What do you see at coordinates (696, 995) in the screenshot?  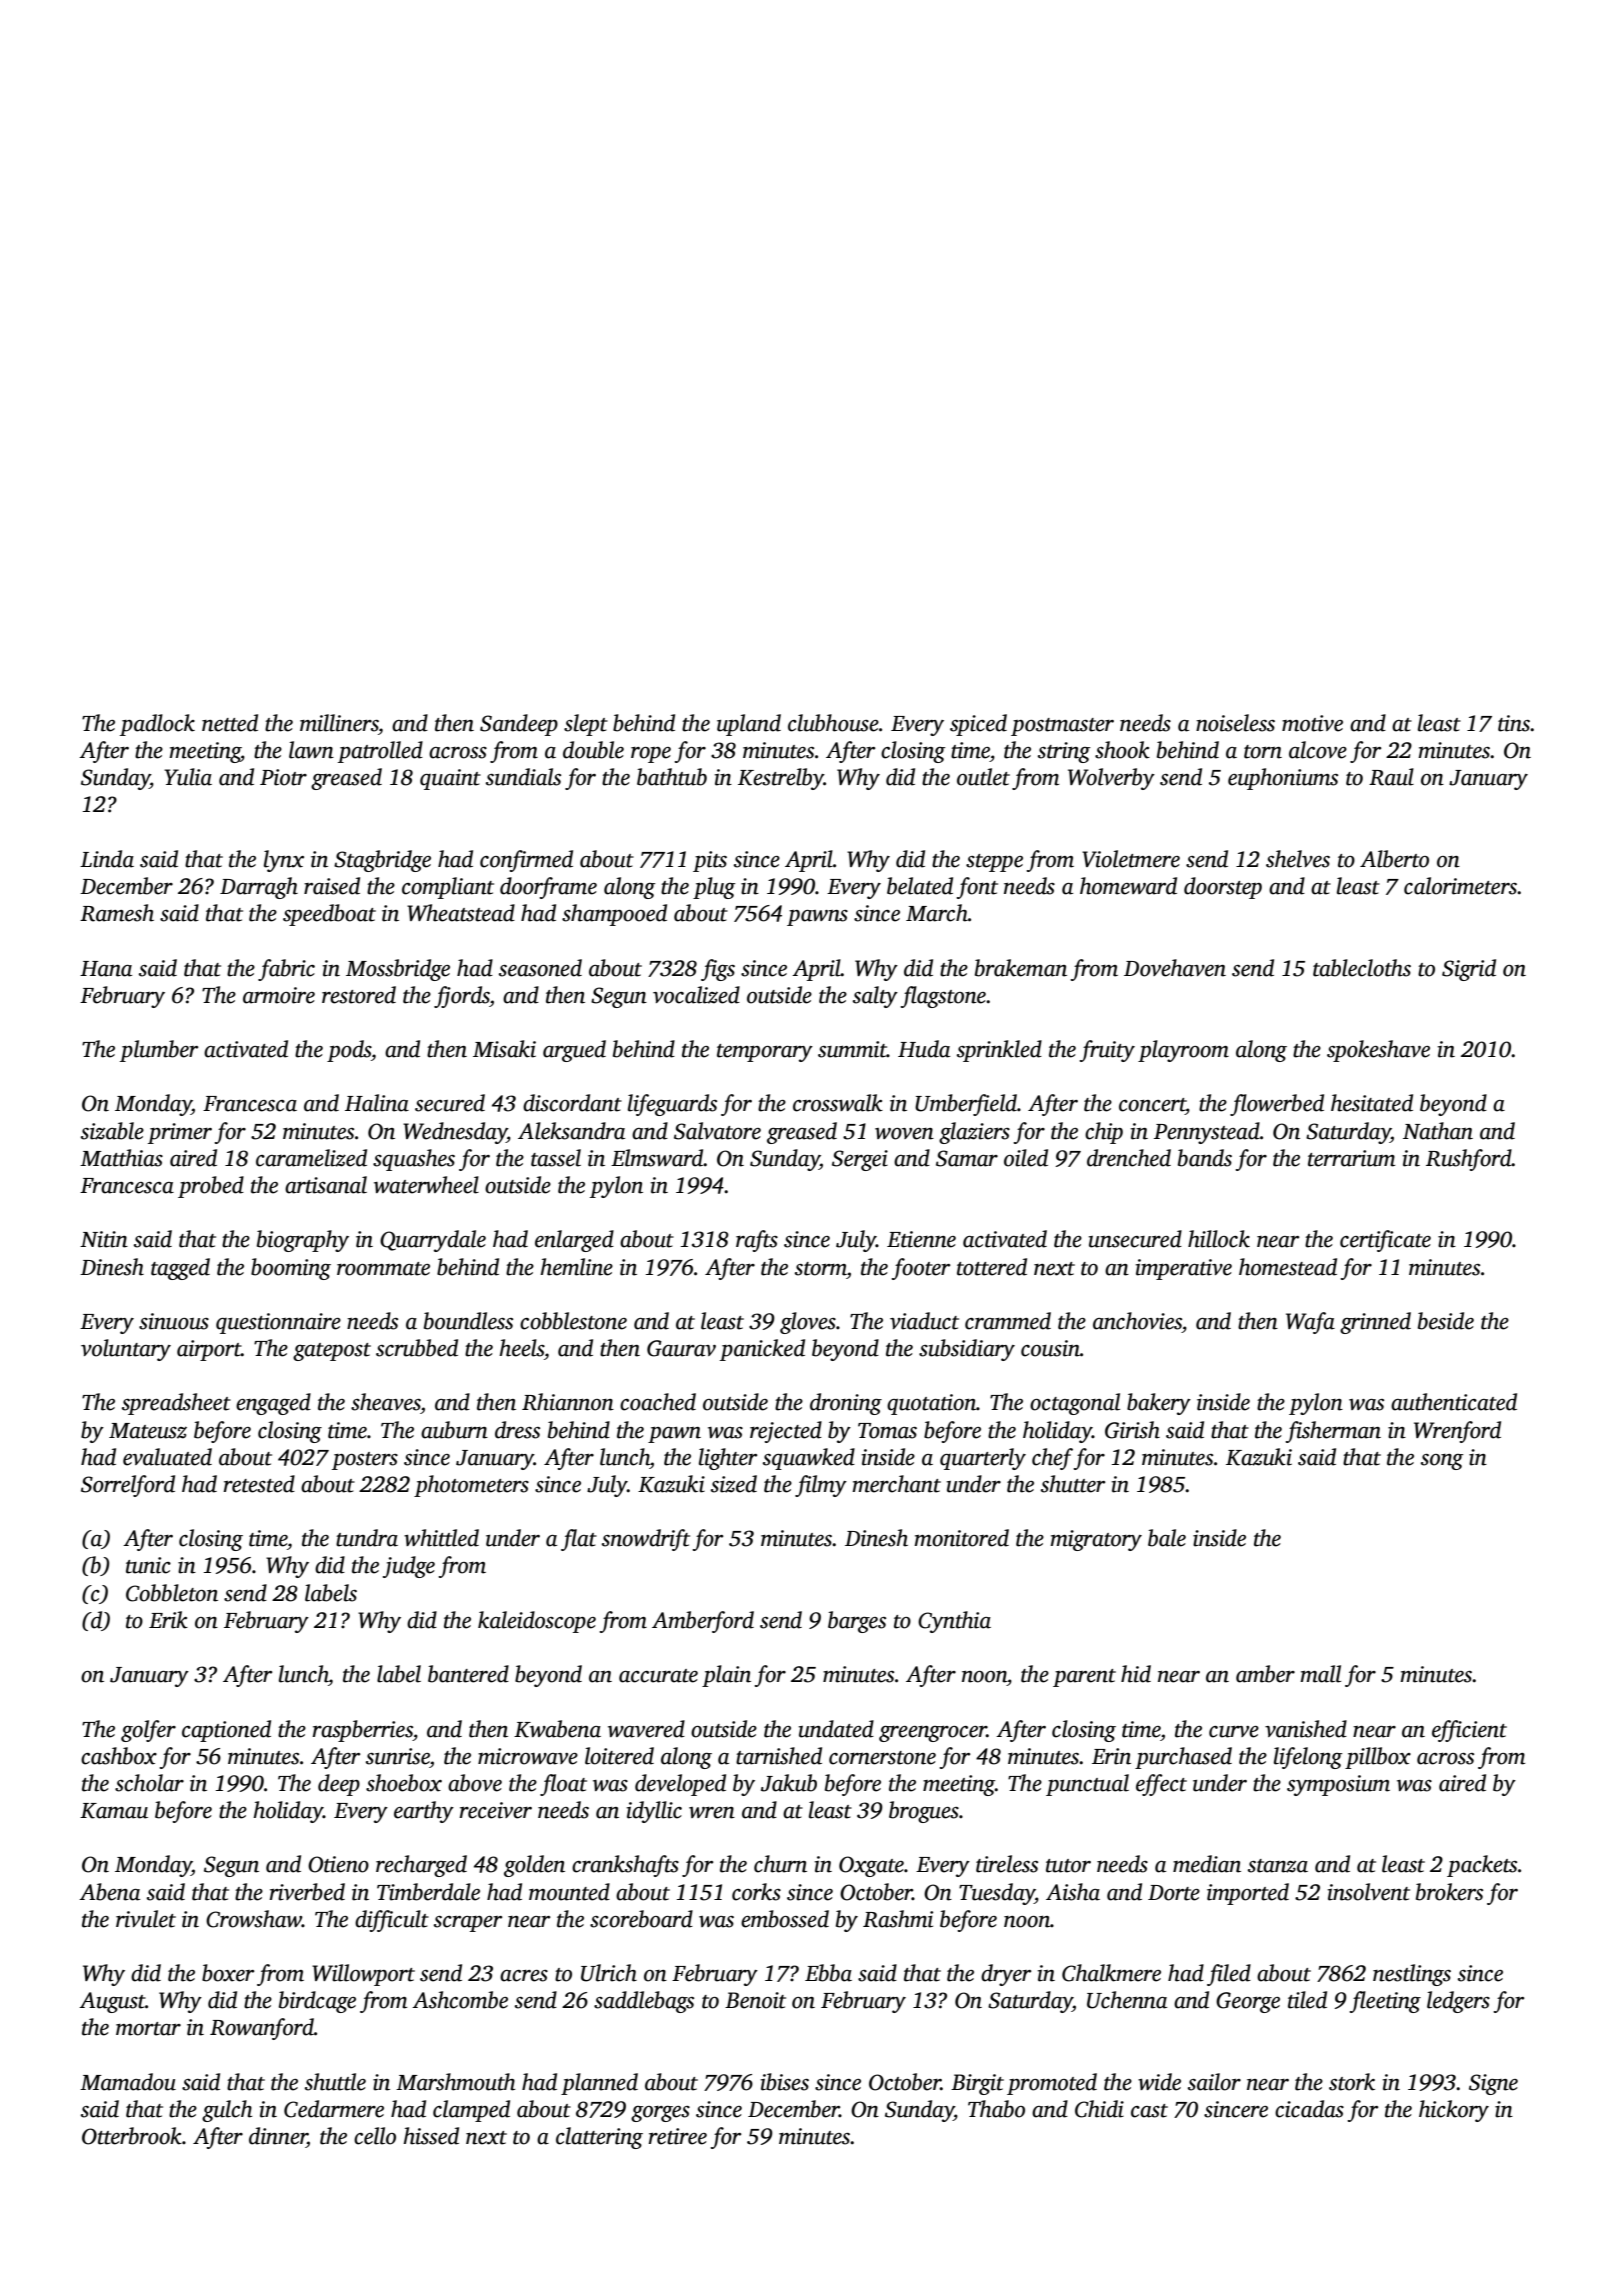 I see `vocalized` at bounding box center [696, 995].
